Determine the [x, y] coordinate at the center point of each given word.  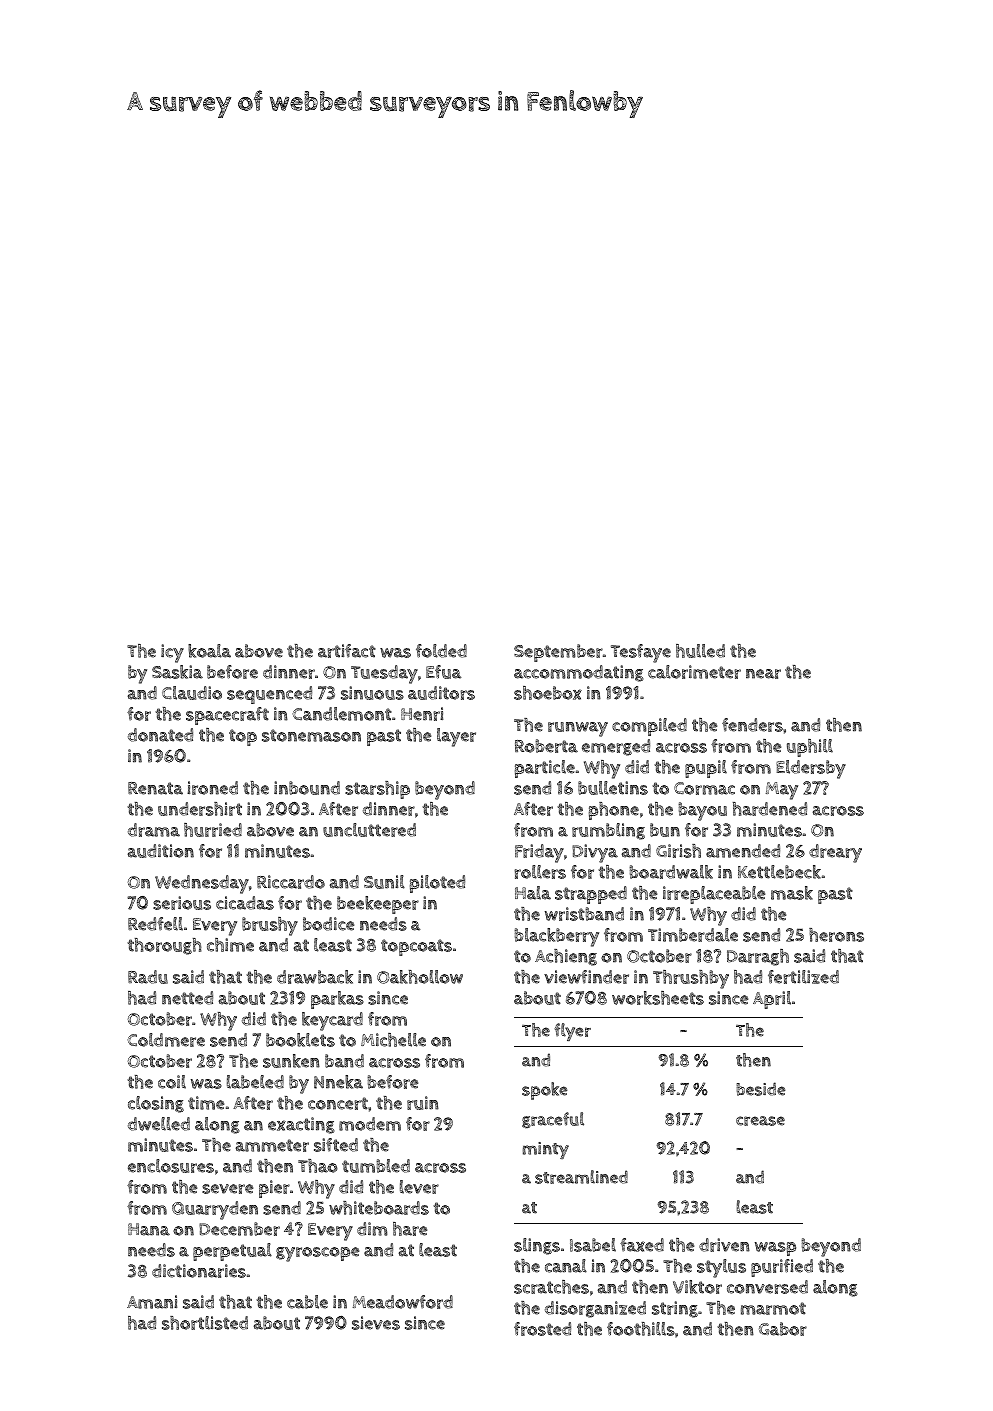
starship [377, 790]
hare [410, 1229]
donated [160, 735]
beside [760, 1089]
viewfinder [586, 977]
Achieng [566, 957]
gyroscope [317, 1254]
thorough [165, 946]
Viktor [697, 1287]
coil [172, 1082]
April [772, 1000]
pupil [706, 769]
